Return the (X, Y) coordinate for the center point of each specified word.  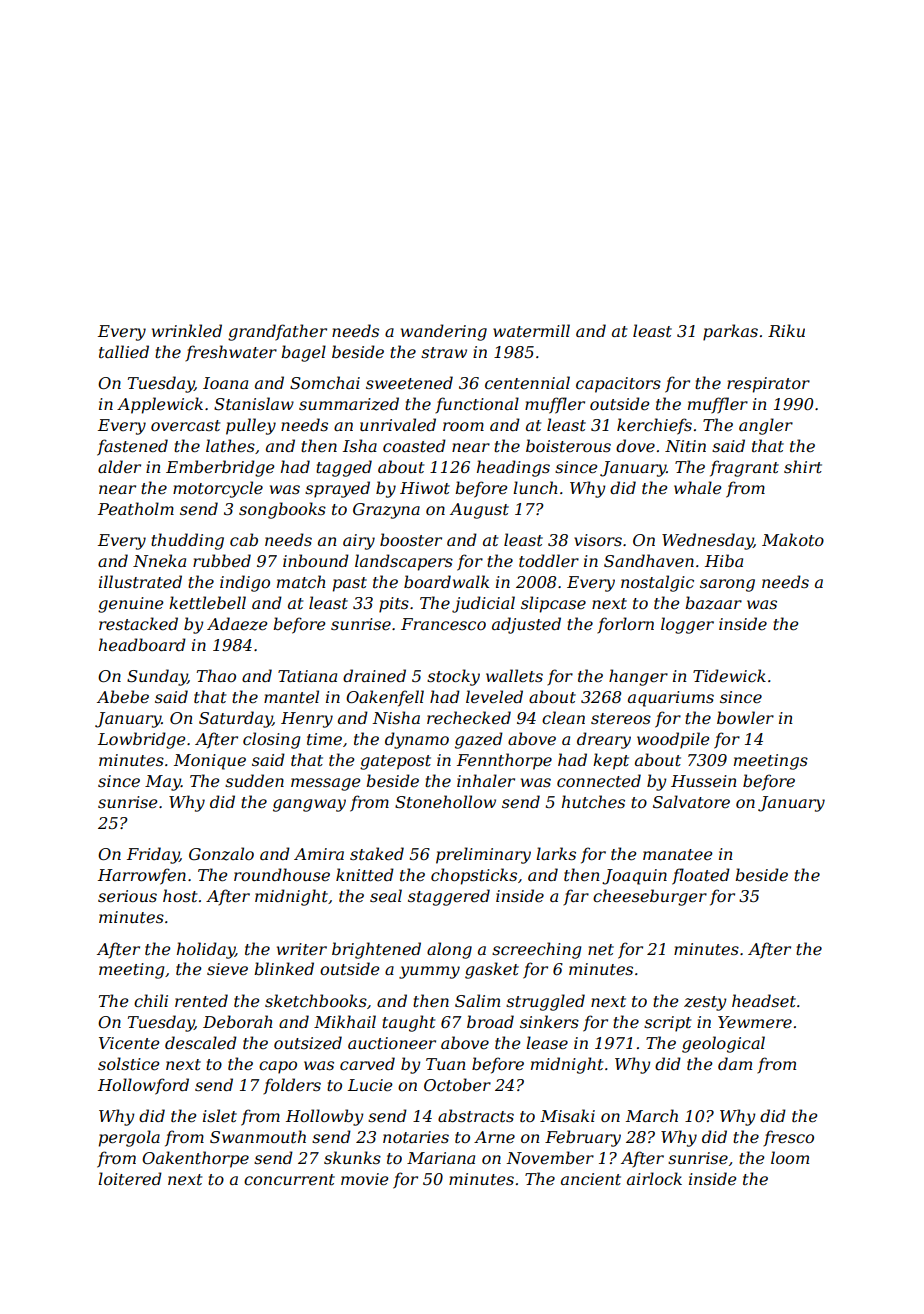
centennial (527, 382)
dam (735, 1063)
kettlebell (207, 602)
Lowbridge (142, 740)
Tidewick (729, 675)
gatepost (395, 762)
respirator (768, 385)
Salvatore (691, 801)
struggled (545, 1002)
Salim (477, 1000)
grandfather (277, 332)
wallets (514, 675)
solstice (129, 1063)
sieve (227, 969)
